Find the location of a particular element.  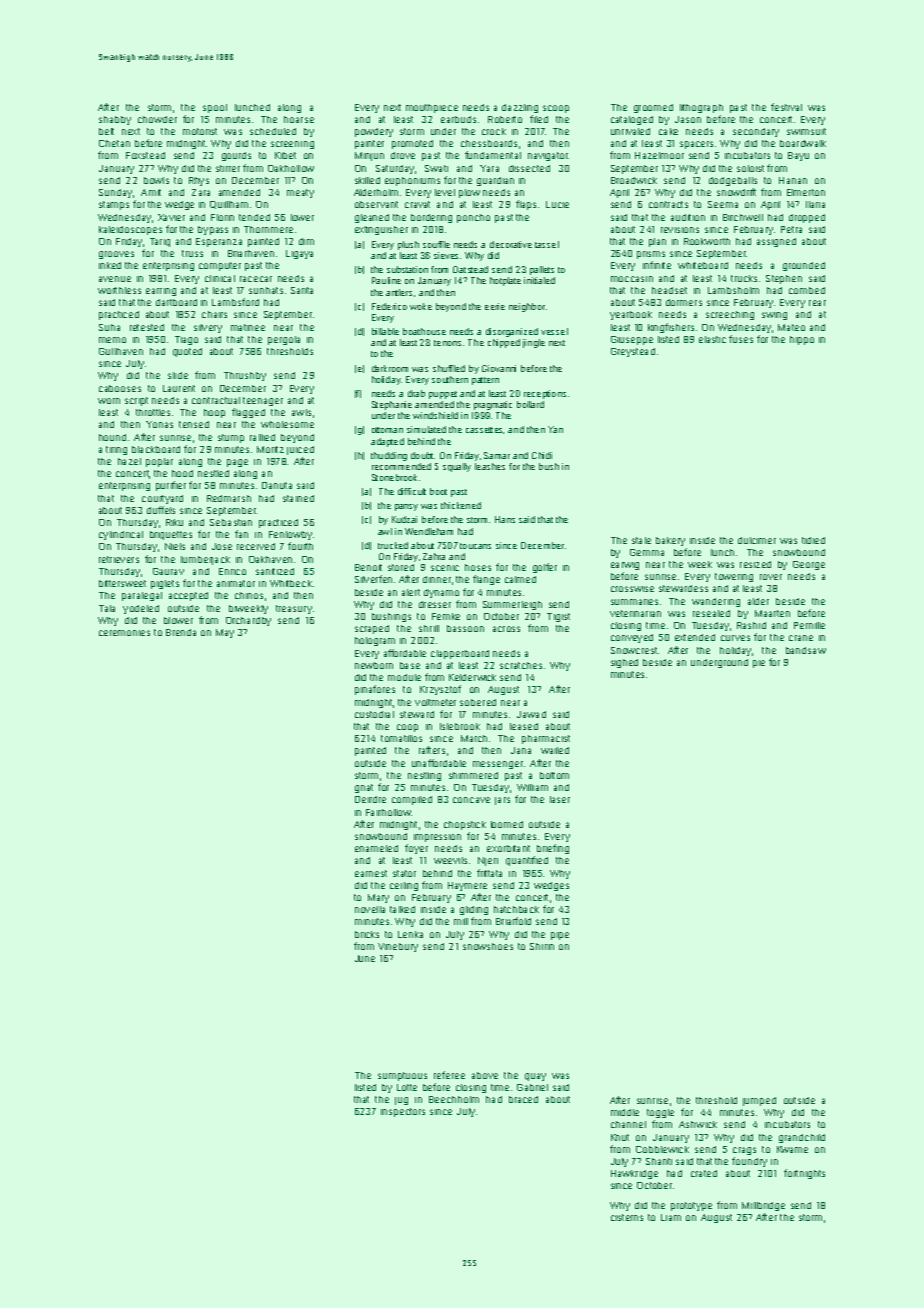

jug is located at coordinates (401, 1101).
